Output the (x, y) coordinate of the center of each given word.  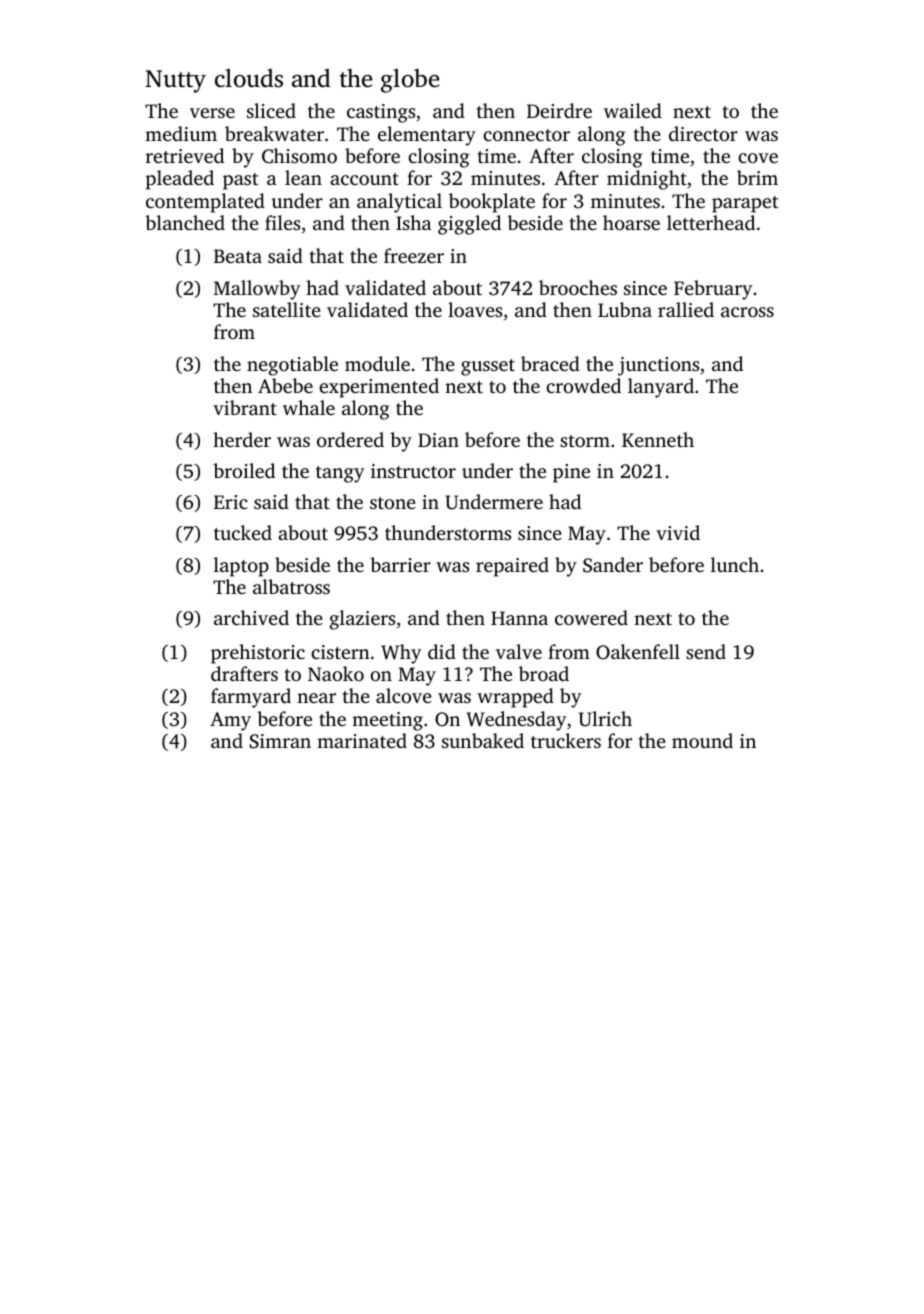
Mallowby (257, 290)
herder (242, 439)
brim (757, 177)
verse (212, 113)
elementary (427, 136)
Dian (438, 440)
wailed (633, 110)
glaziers (362, 620)
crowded (583, 385)
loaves (475, 309)
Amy (230, 721)
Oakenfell (638, 652)
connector (526, 135)
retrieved (185, 155)
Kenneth (658, 439)
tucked (243, 532)
